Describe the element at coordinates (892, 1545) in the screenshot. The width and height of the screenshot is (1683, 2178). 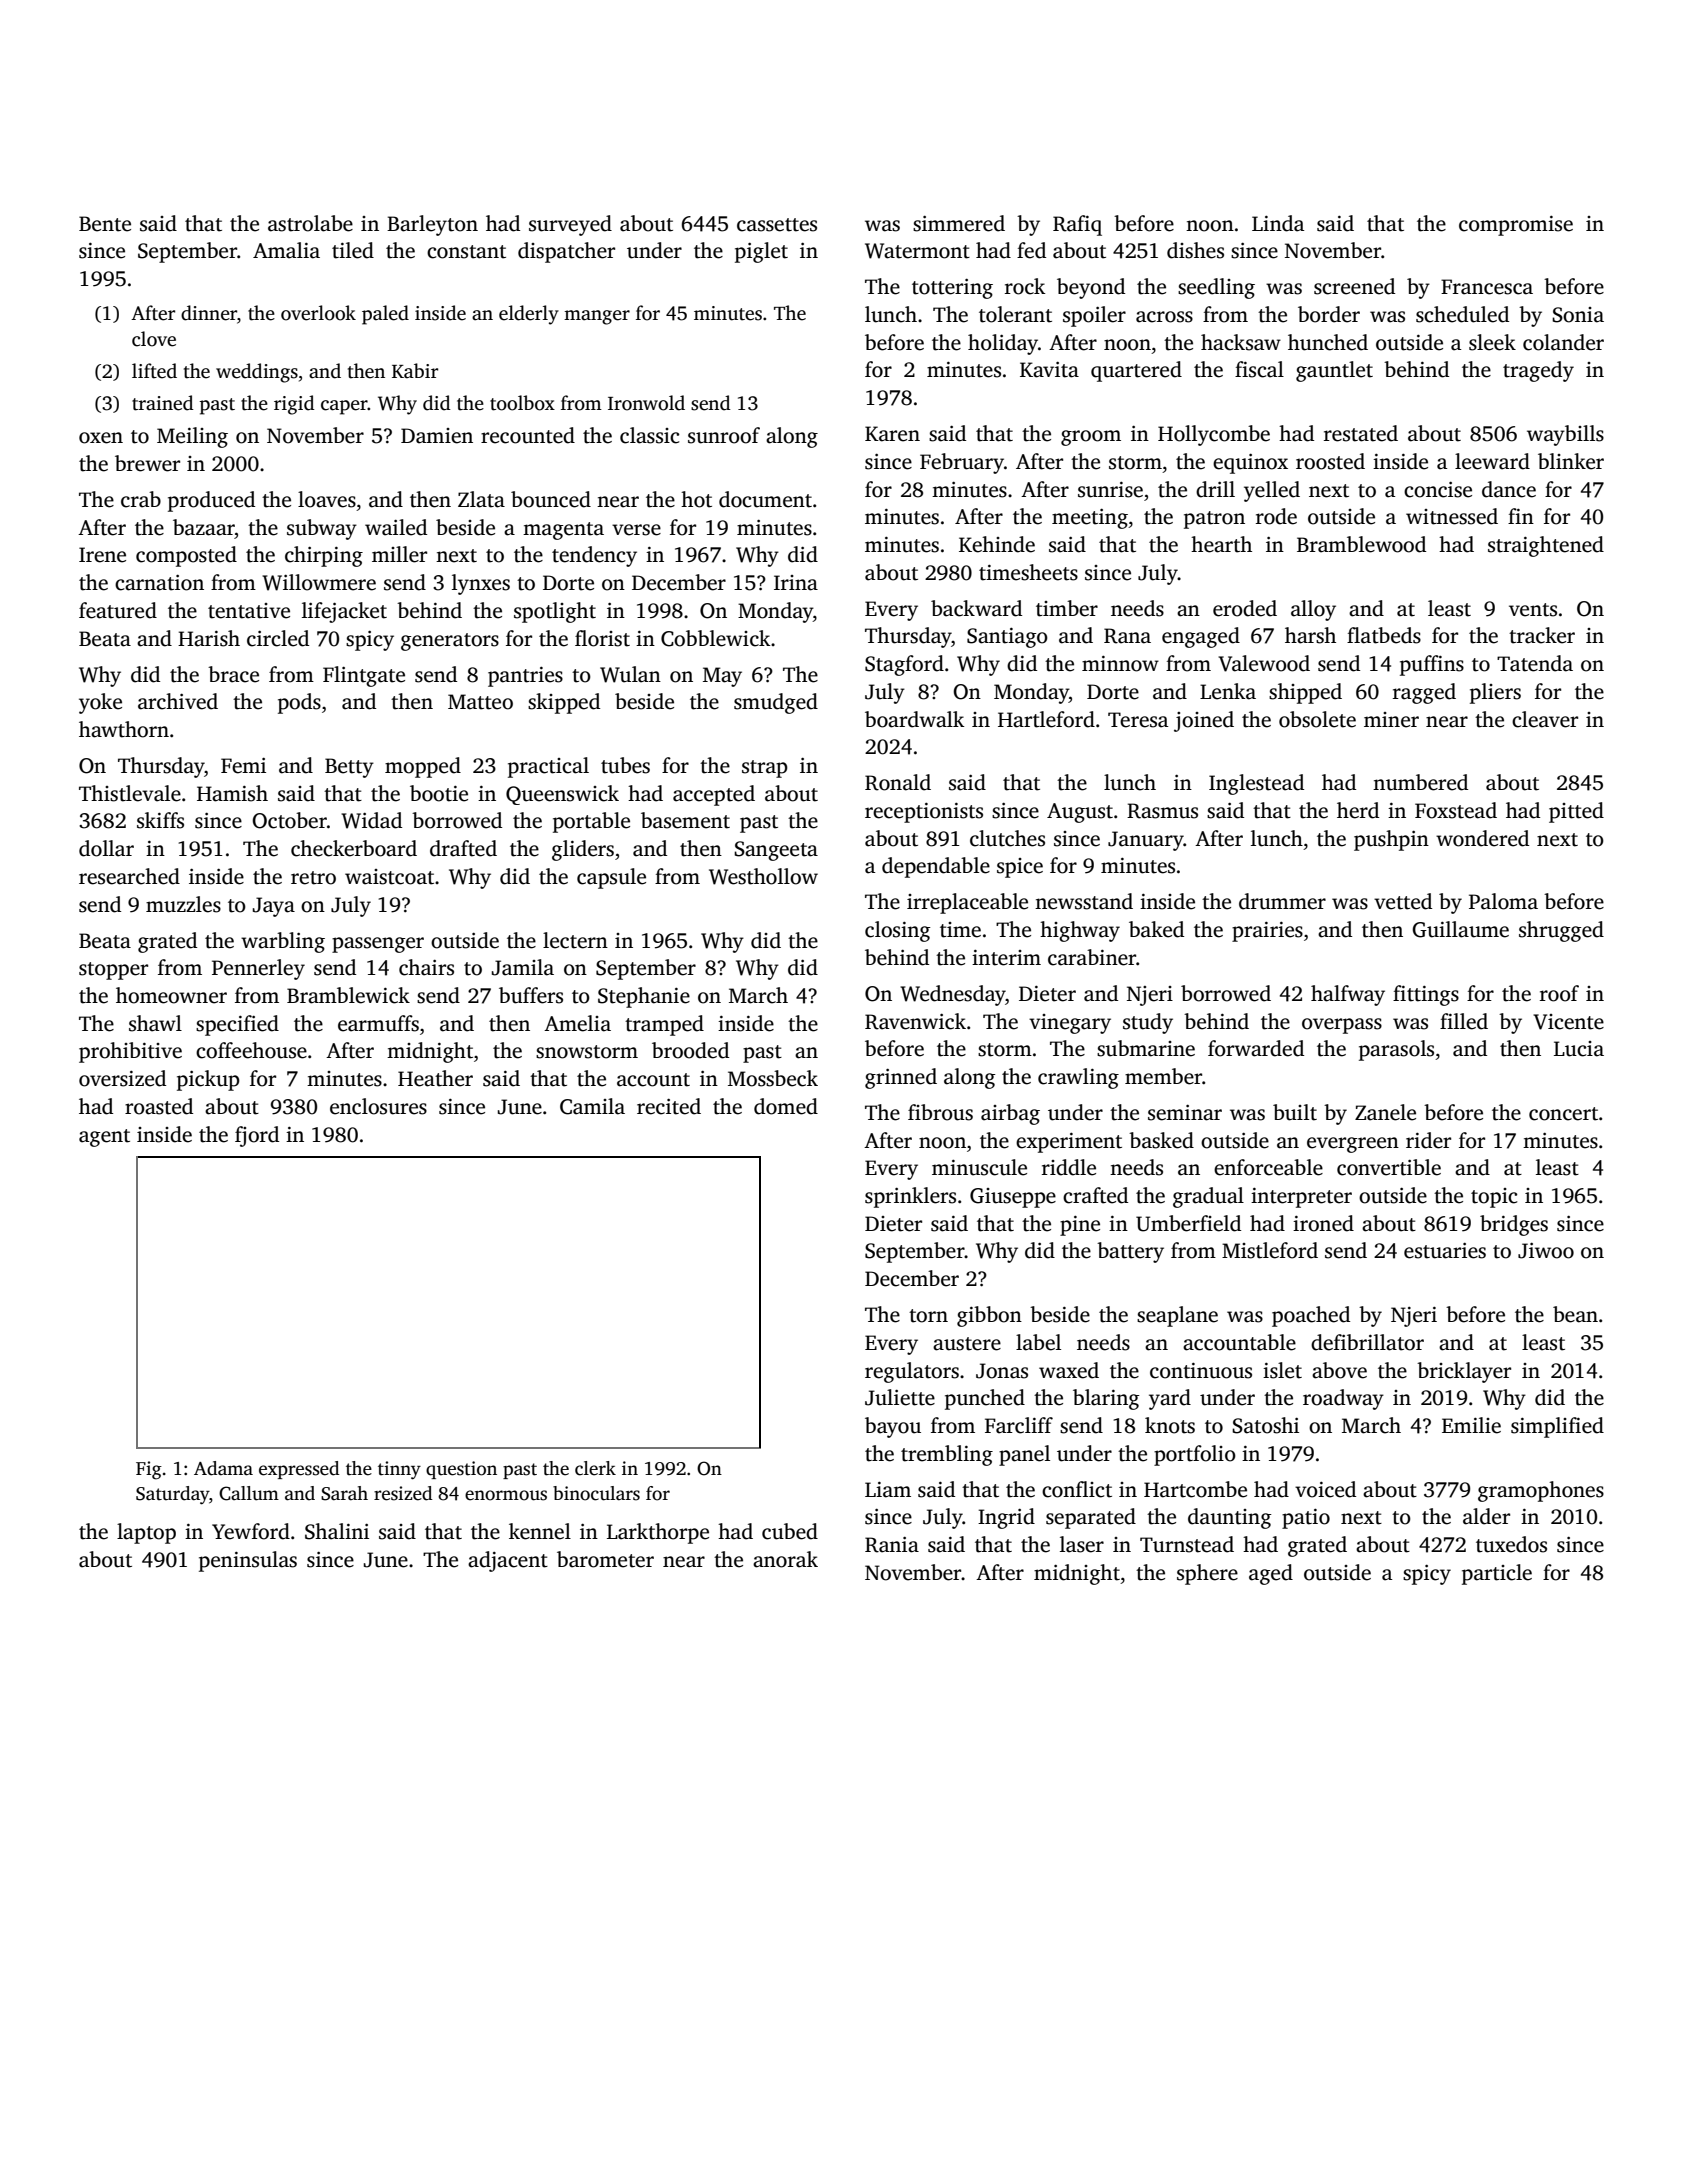
I see `Rania` at that location.
